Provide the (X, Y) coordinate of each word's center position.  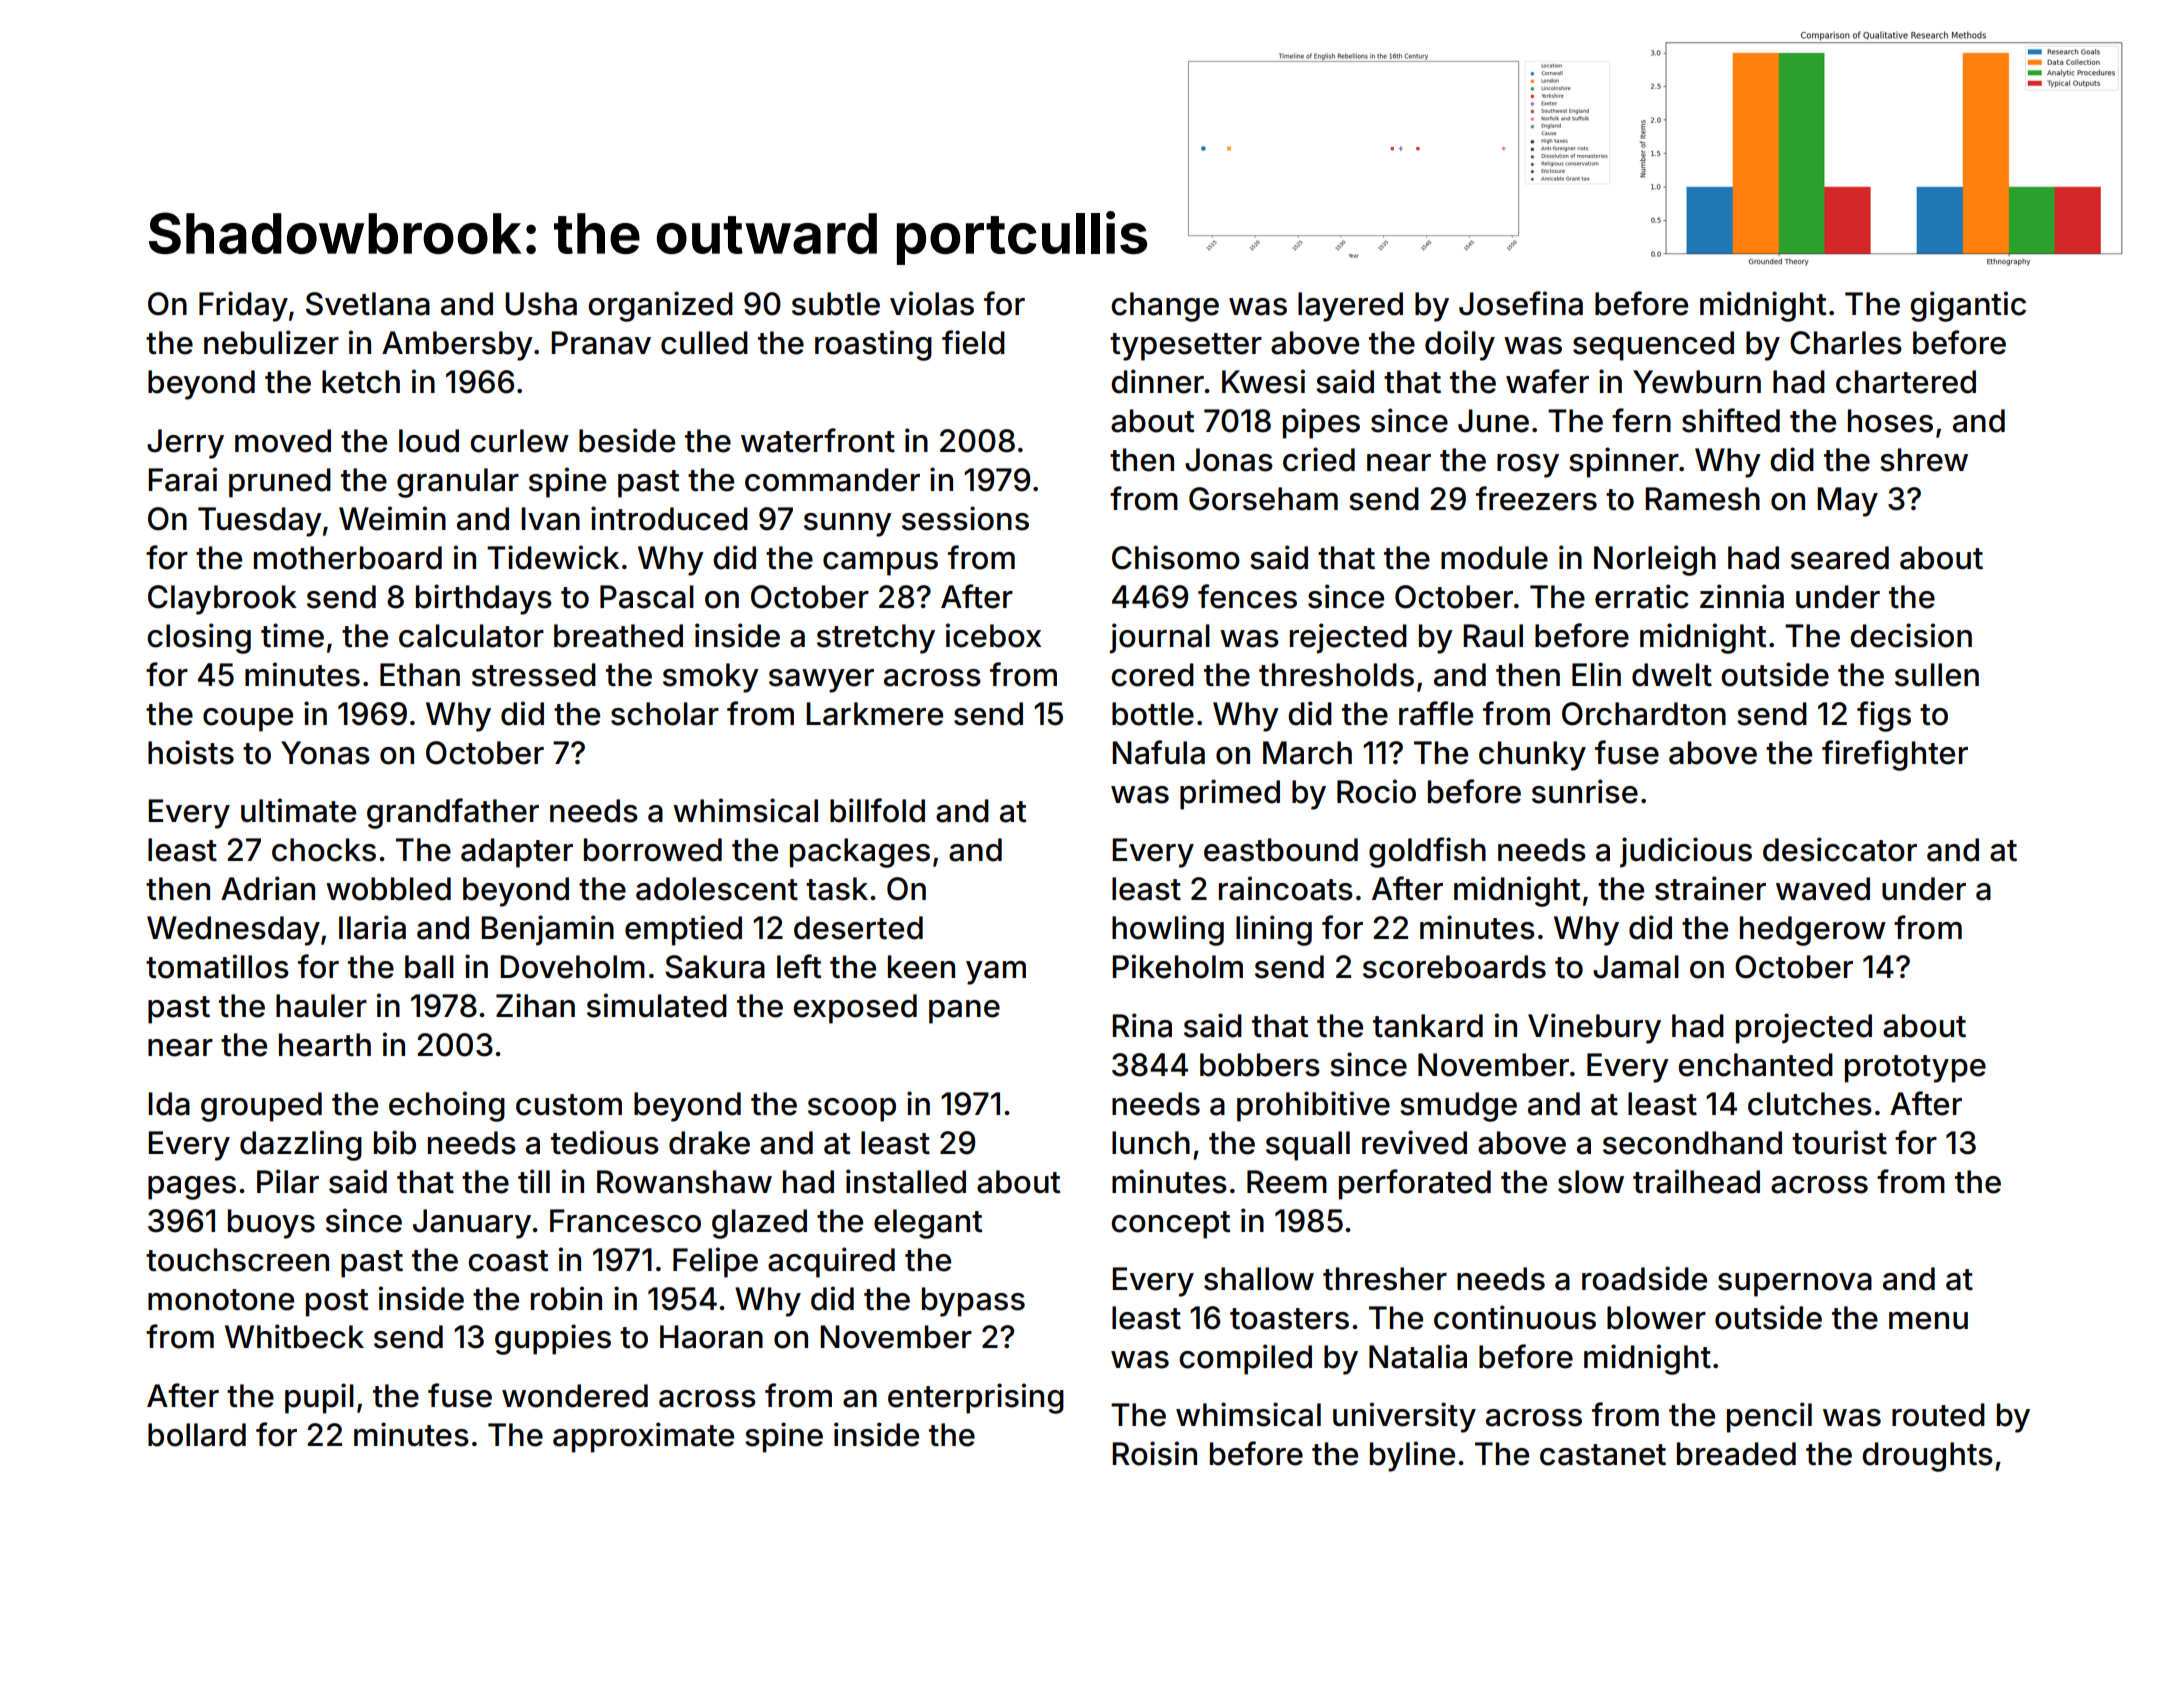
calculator (471, 636)
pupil (319, 1398)
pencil (1769, 1417)
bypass (973, 1302)
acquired (831, 1262)
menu (1928, 1321)
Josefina (1521, 303)
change (1165, 307)
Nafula (1158, 752)
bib (395, 1142)
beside (627, 440)
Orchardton (1644, 714)
